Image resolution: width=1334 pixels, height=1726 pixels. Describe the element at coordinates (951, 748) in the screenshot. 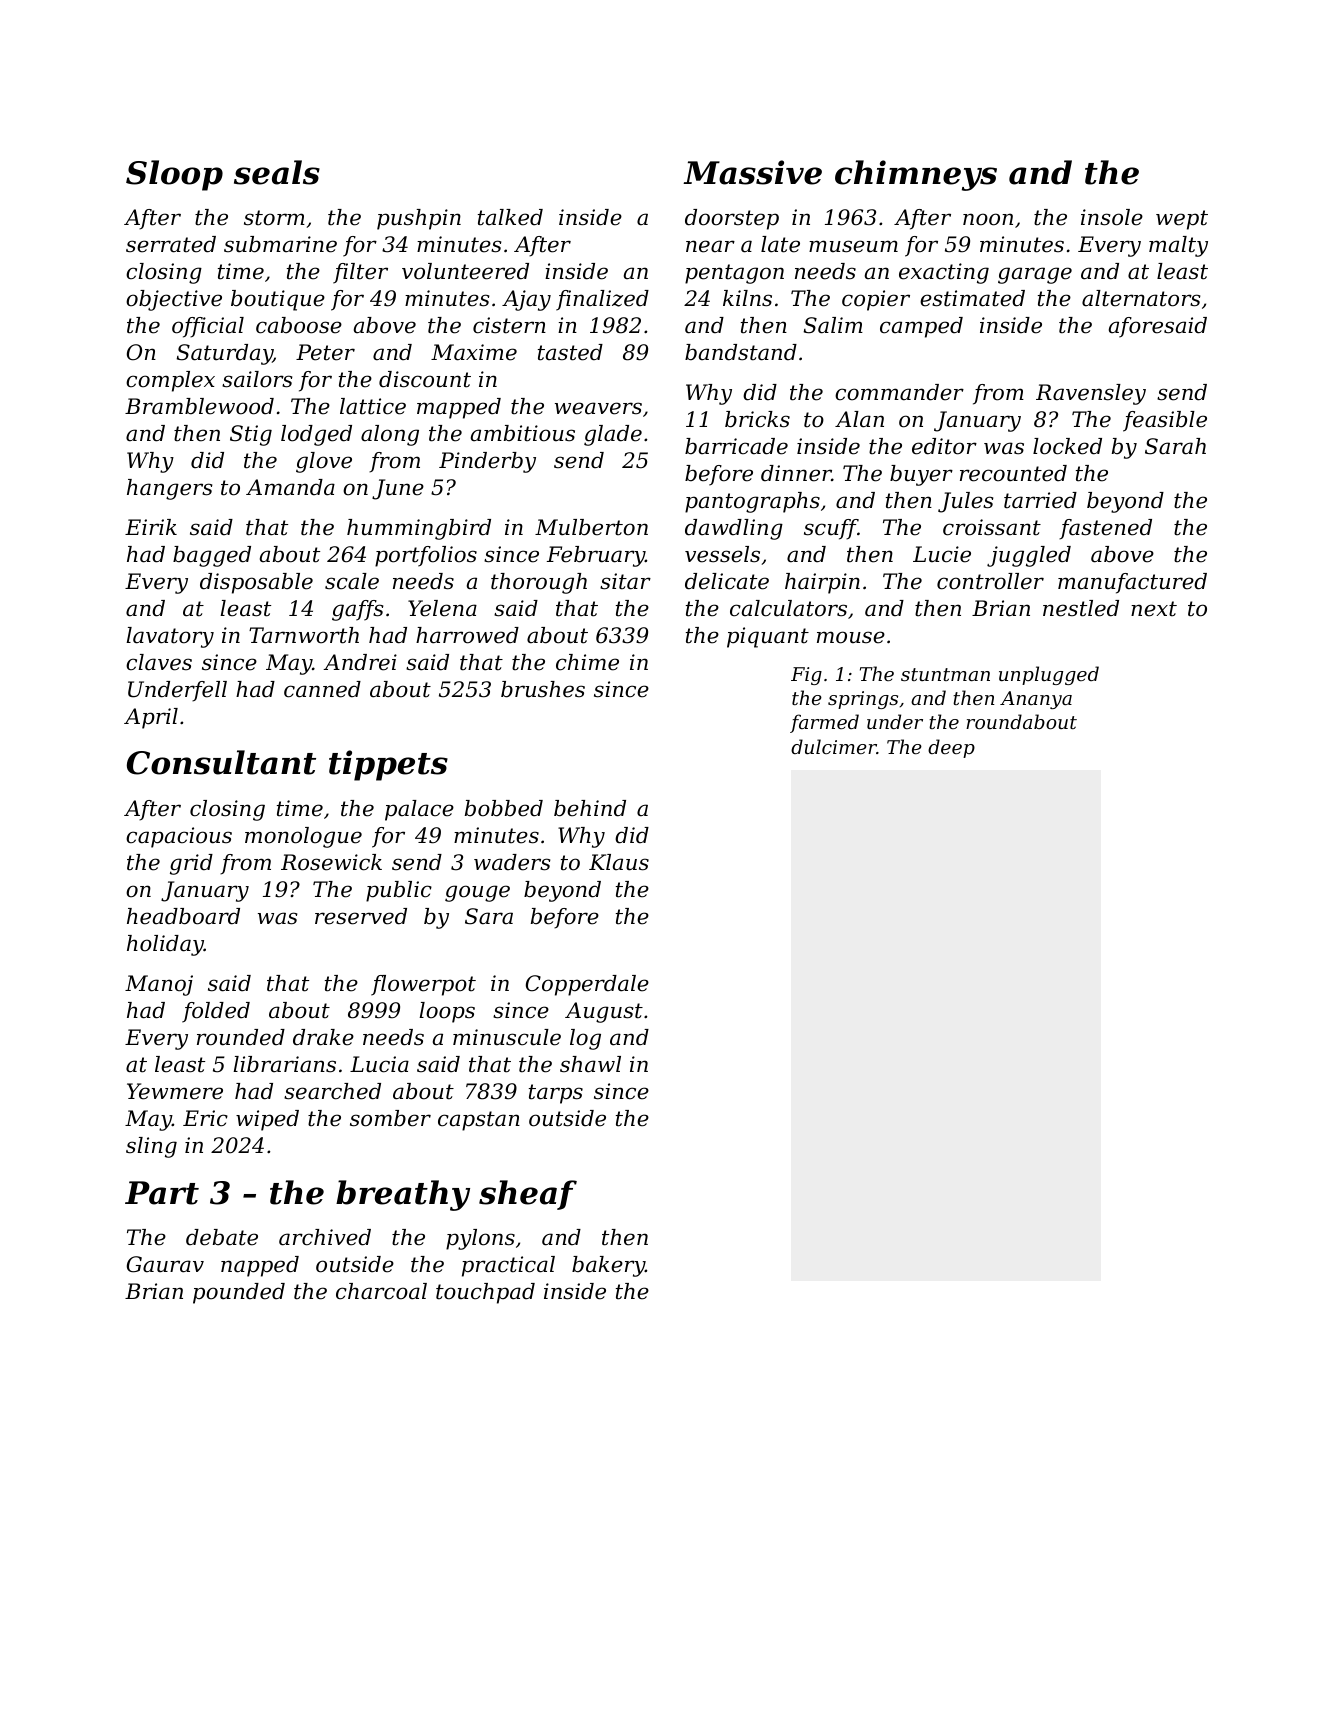

I see `deep` at that location.
